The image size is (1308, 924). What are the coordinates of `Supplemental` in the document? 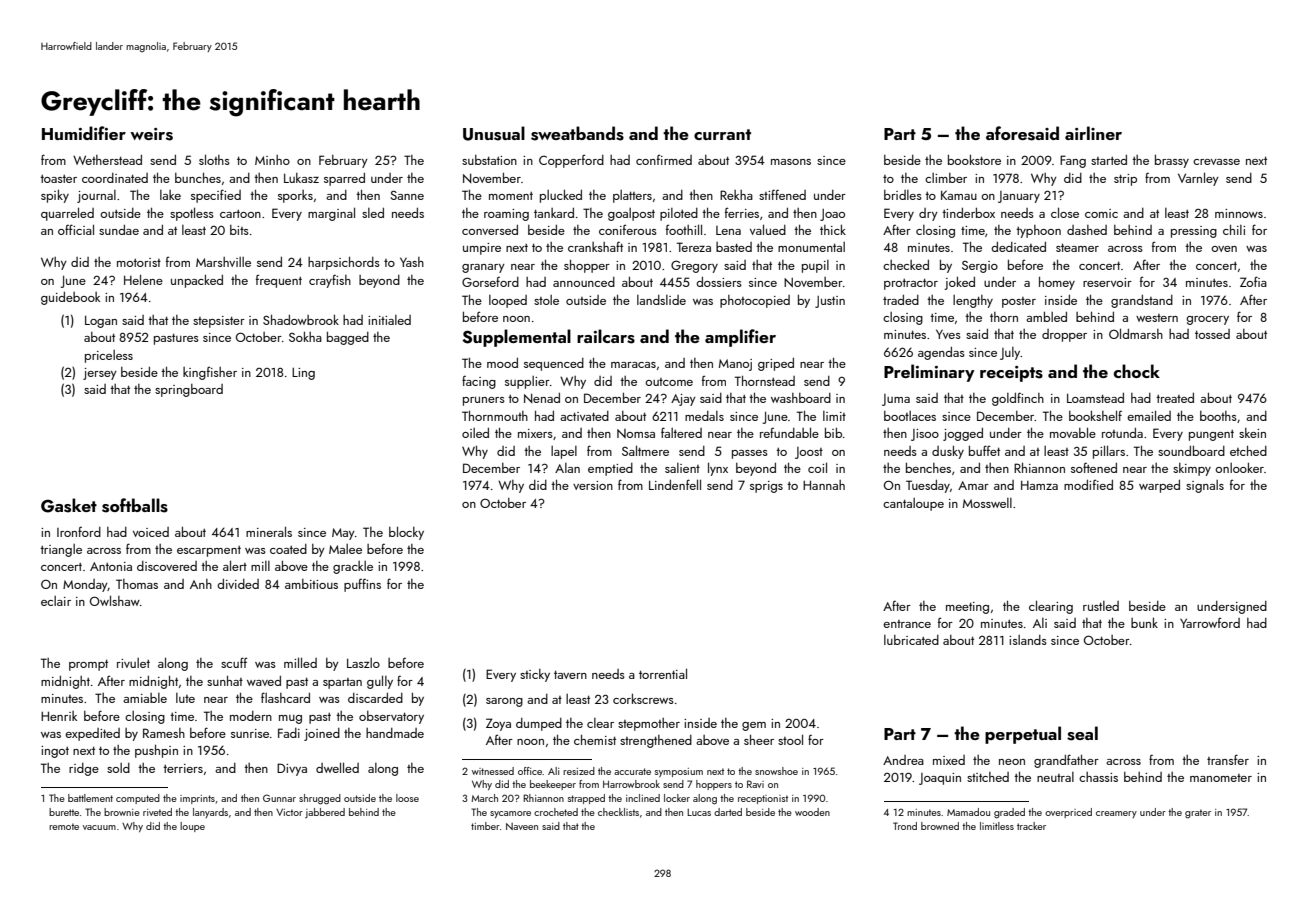 It's located at (516, 338).
